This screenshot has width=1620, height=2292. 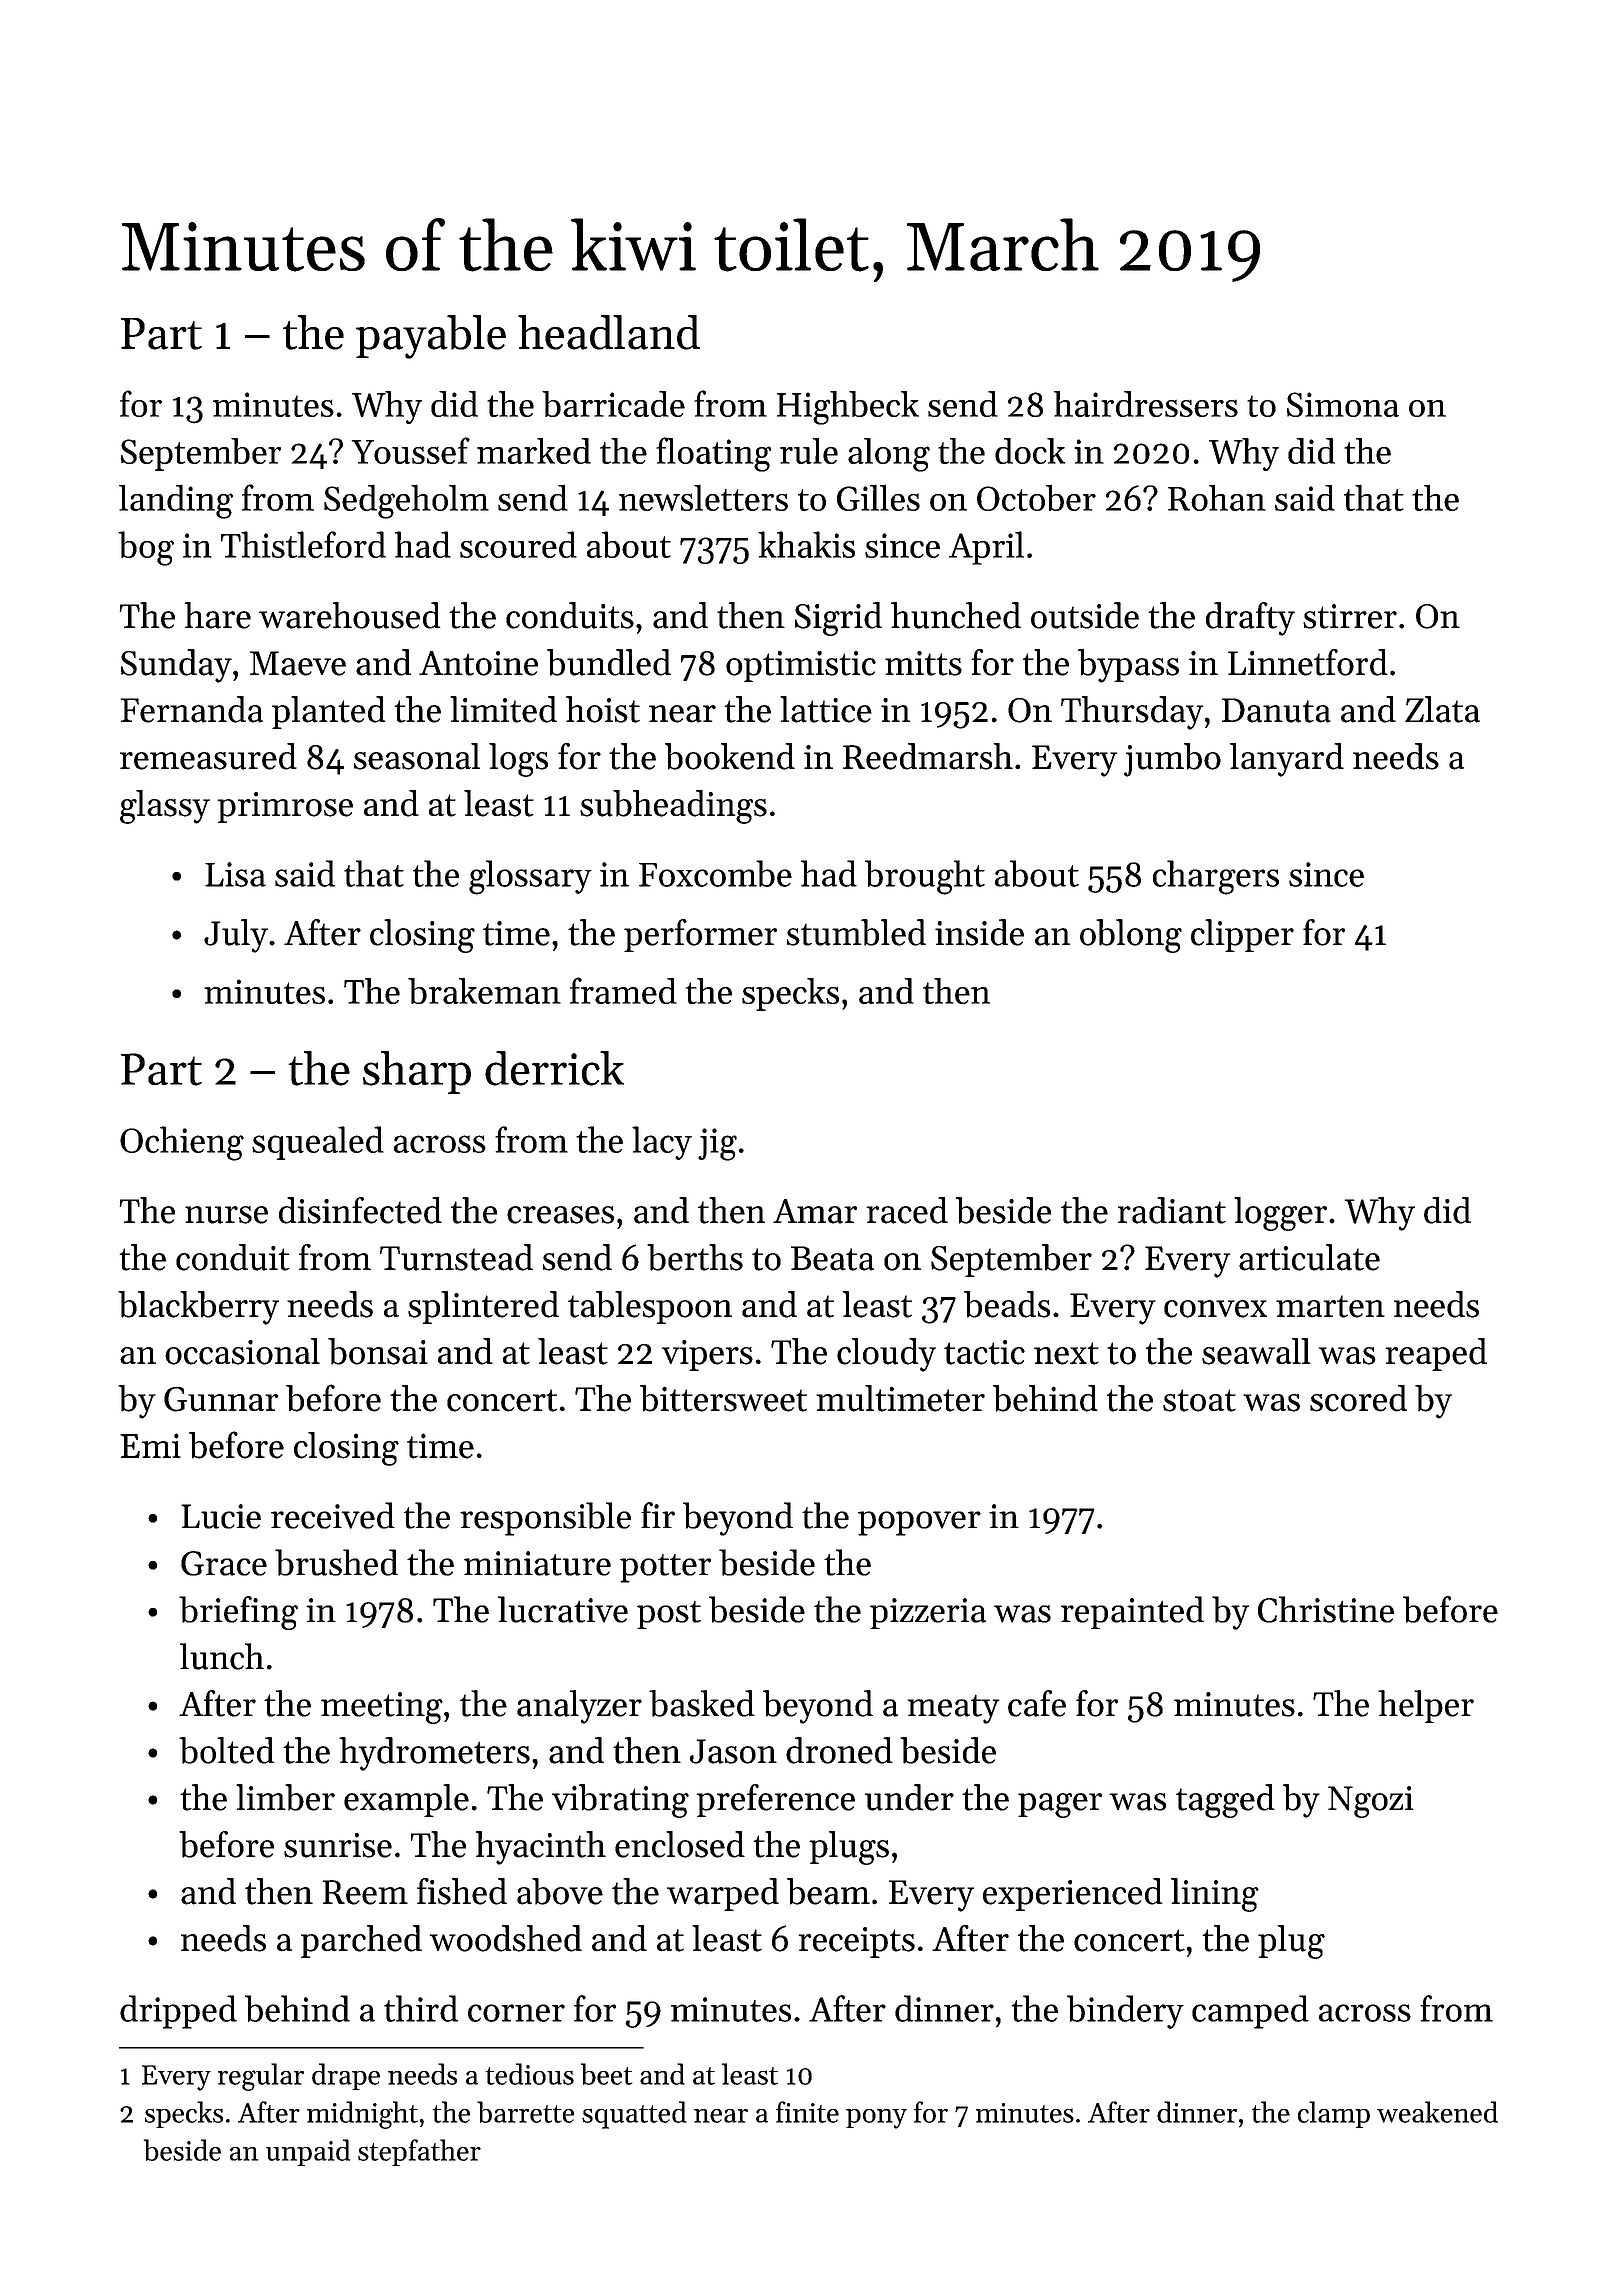 What do you see at coordinates (1132, 1612) in the screenshot?
I see `repainted` at bounding box center [1132, 1612].
